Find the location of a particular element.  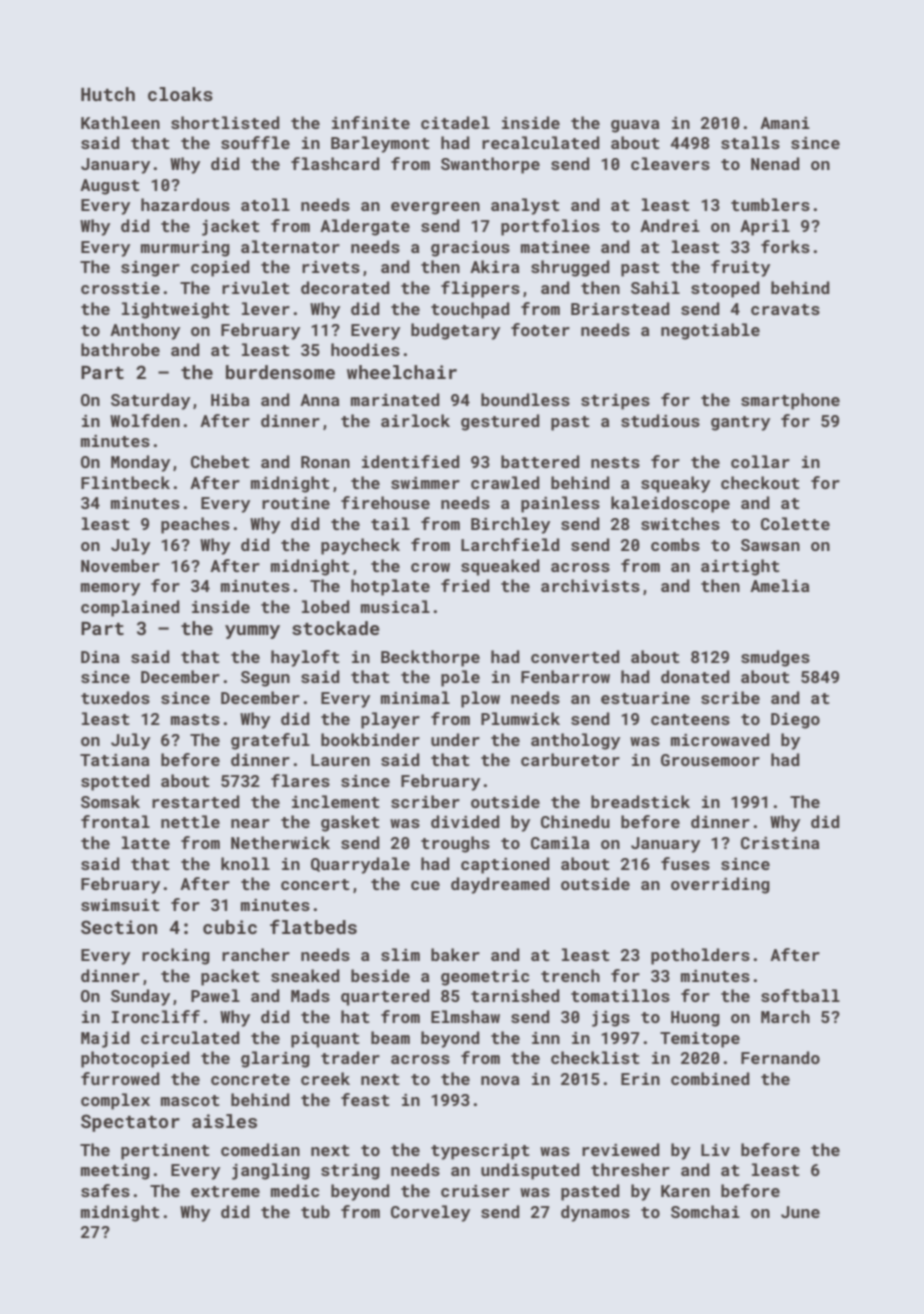

souffle is located at coordinates (255, 142).
